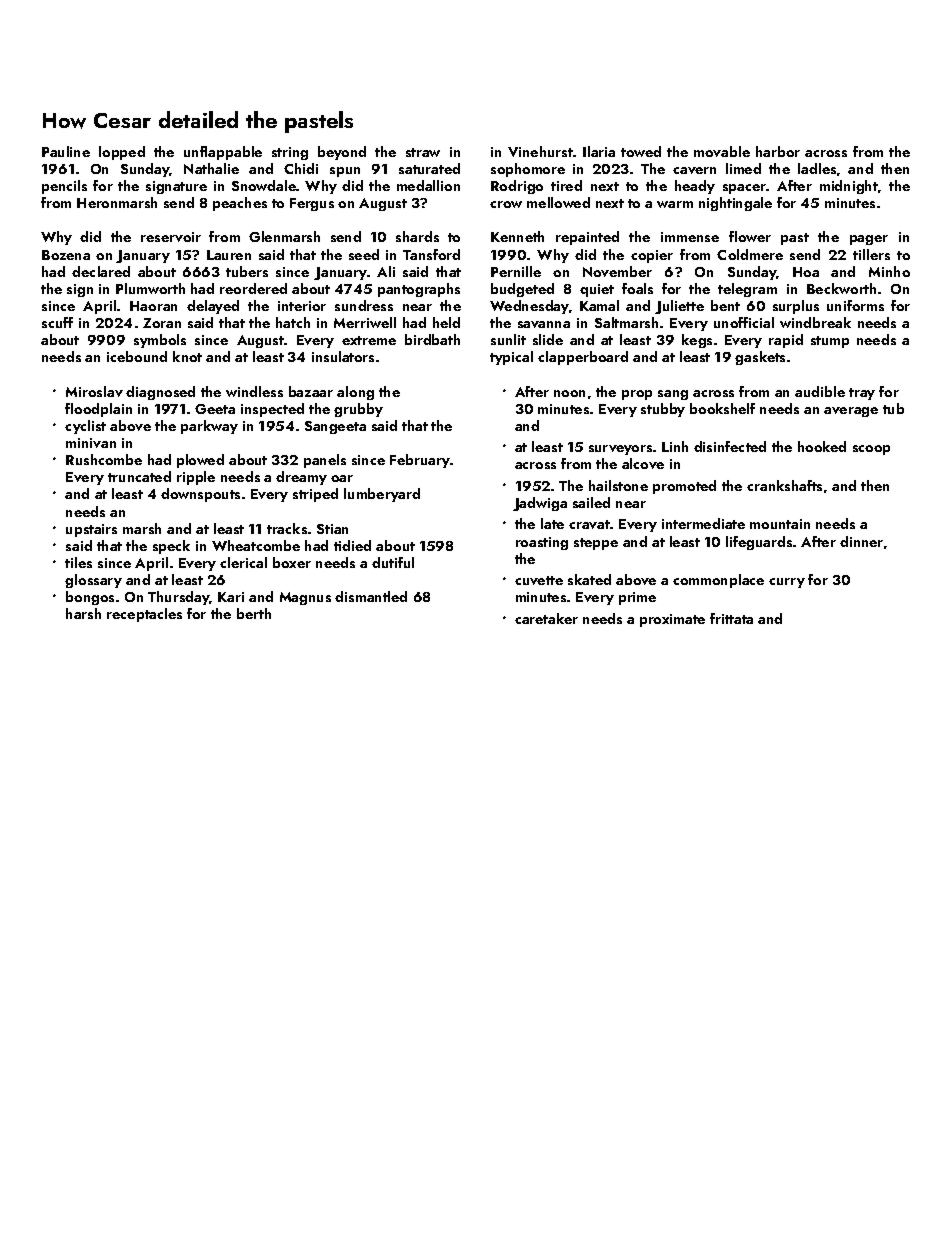 This image has height=1233, width=952. Describe the element at coordinates (822, 446) in the image. I see `hooked` at that location.
